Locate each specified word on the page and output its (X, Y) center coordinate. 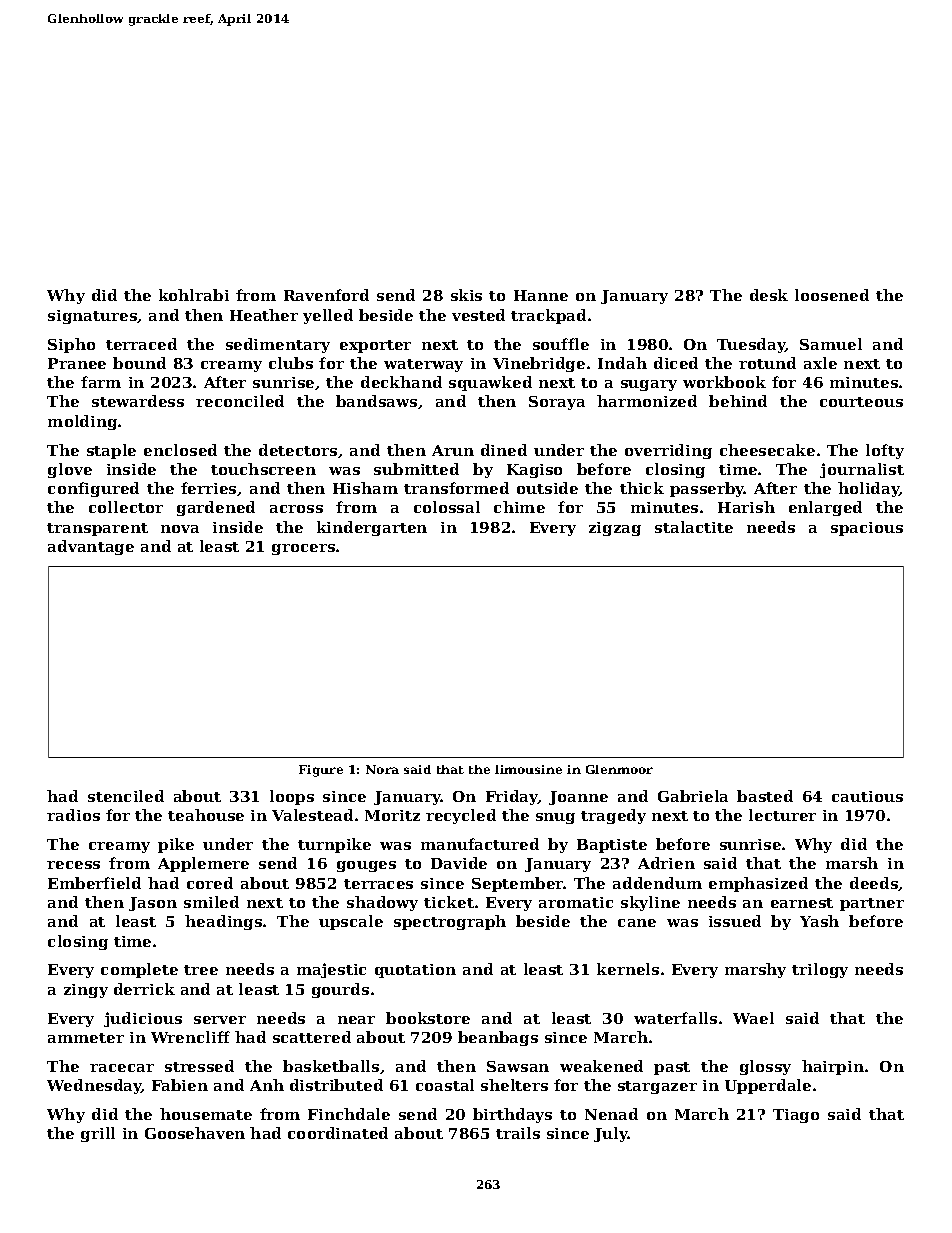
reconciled (240, 401)
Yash (819, 921)
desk (769, 295)
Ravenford (326, 295)
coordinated (338, 1133)
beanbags (498, 1038)
